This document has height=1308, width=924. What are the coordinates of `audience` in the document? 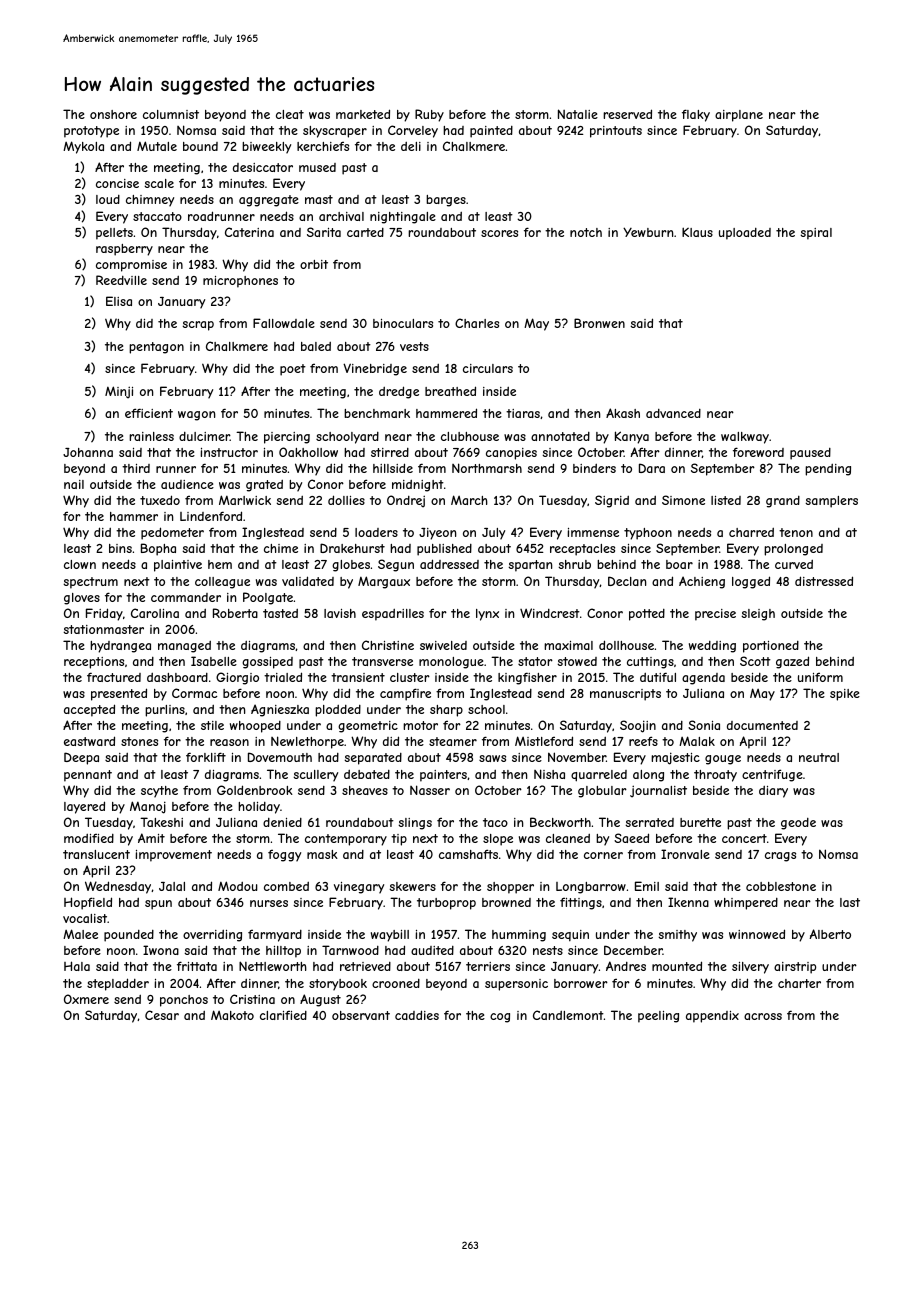 It's located at (187, 484).
